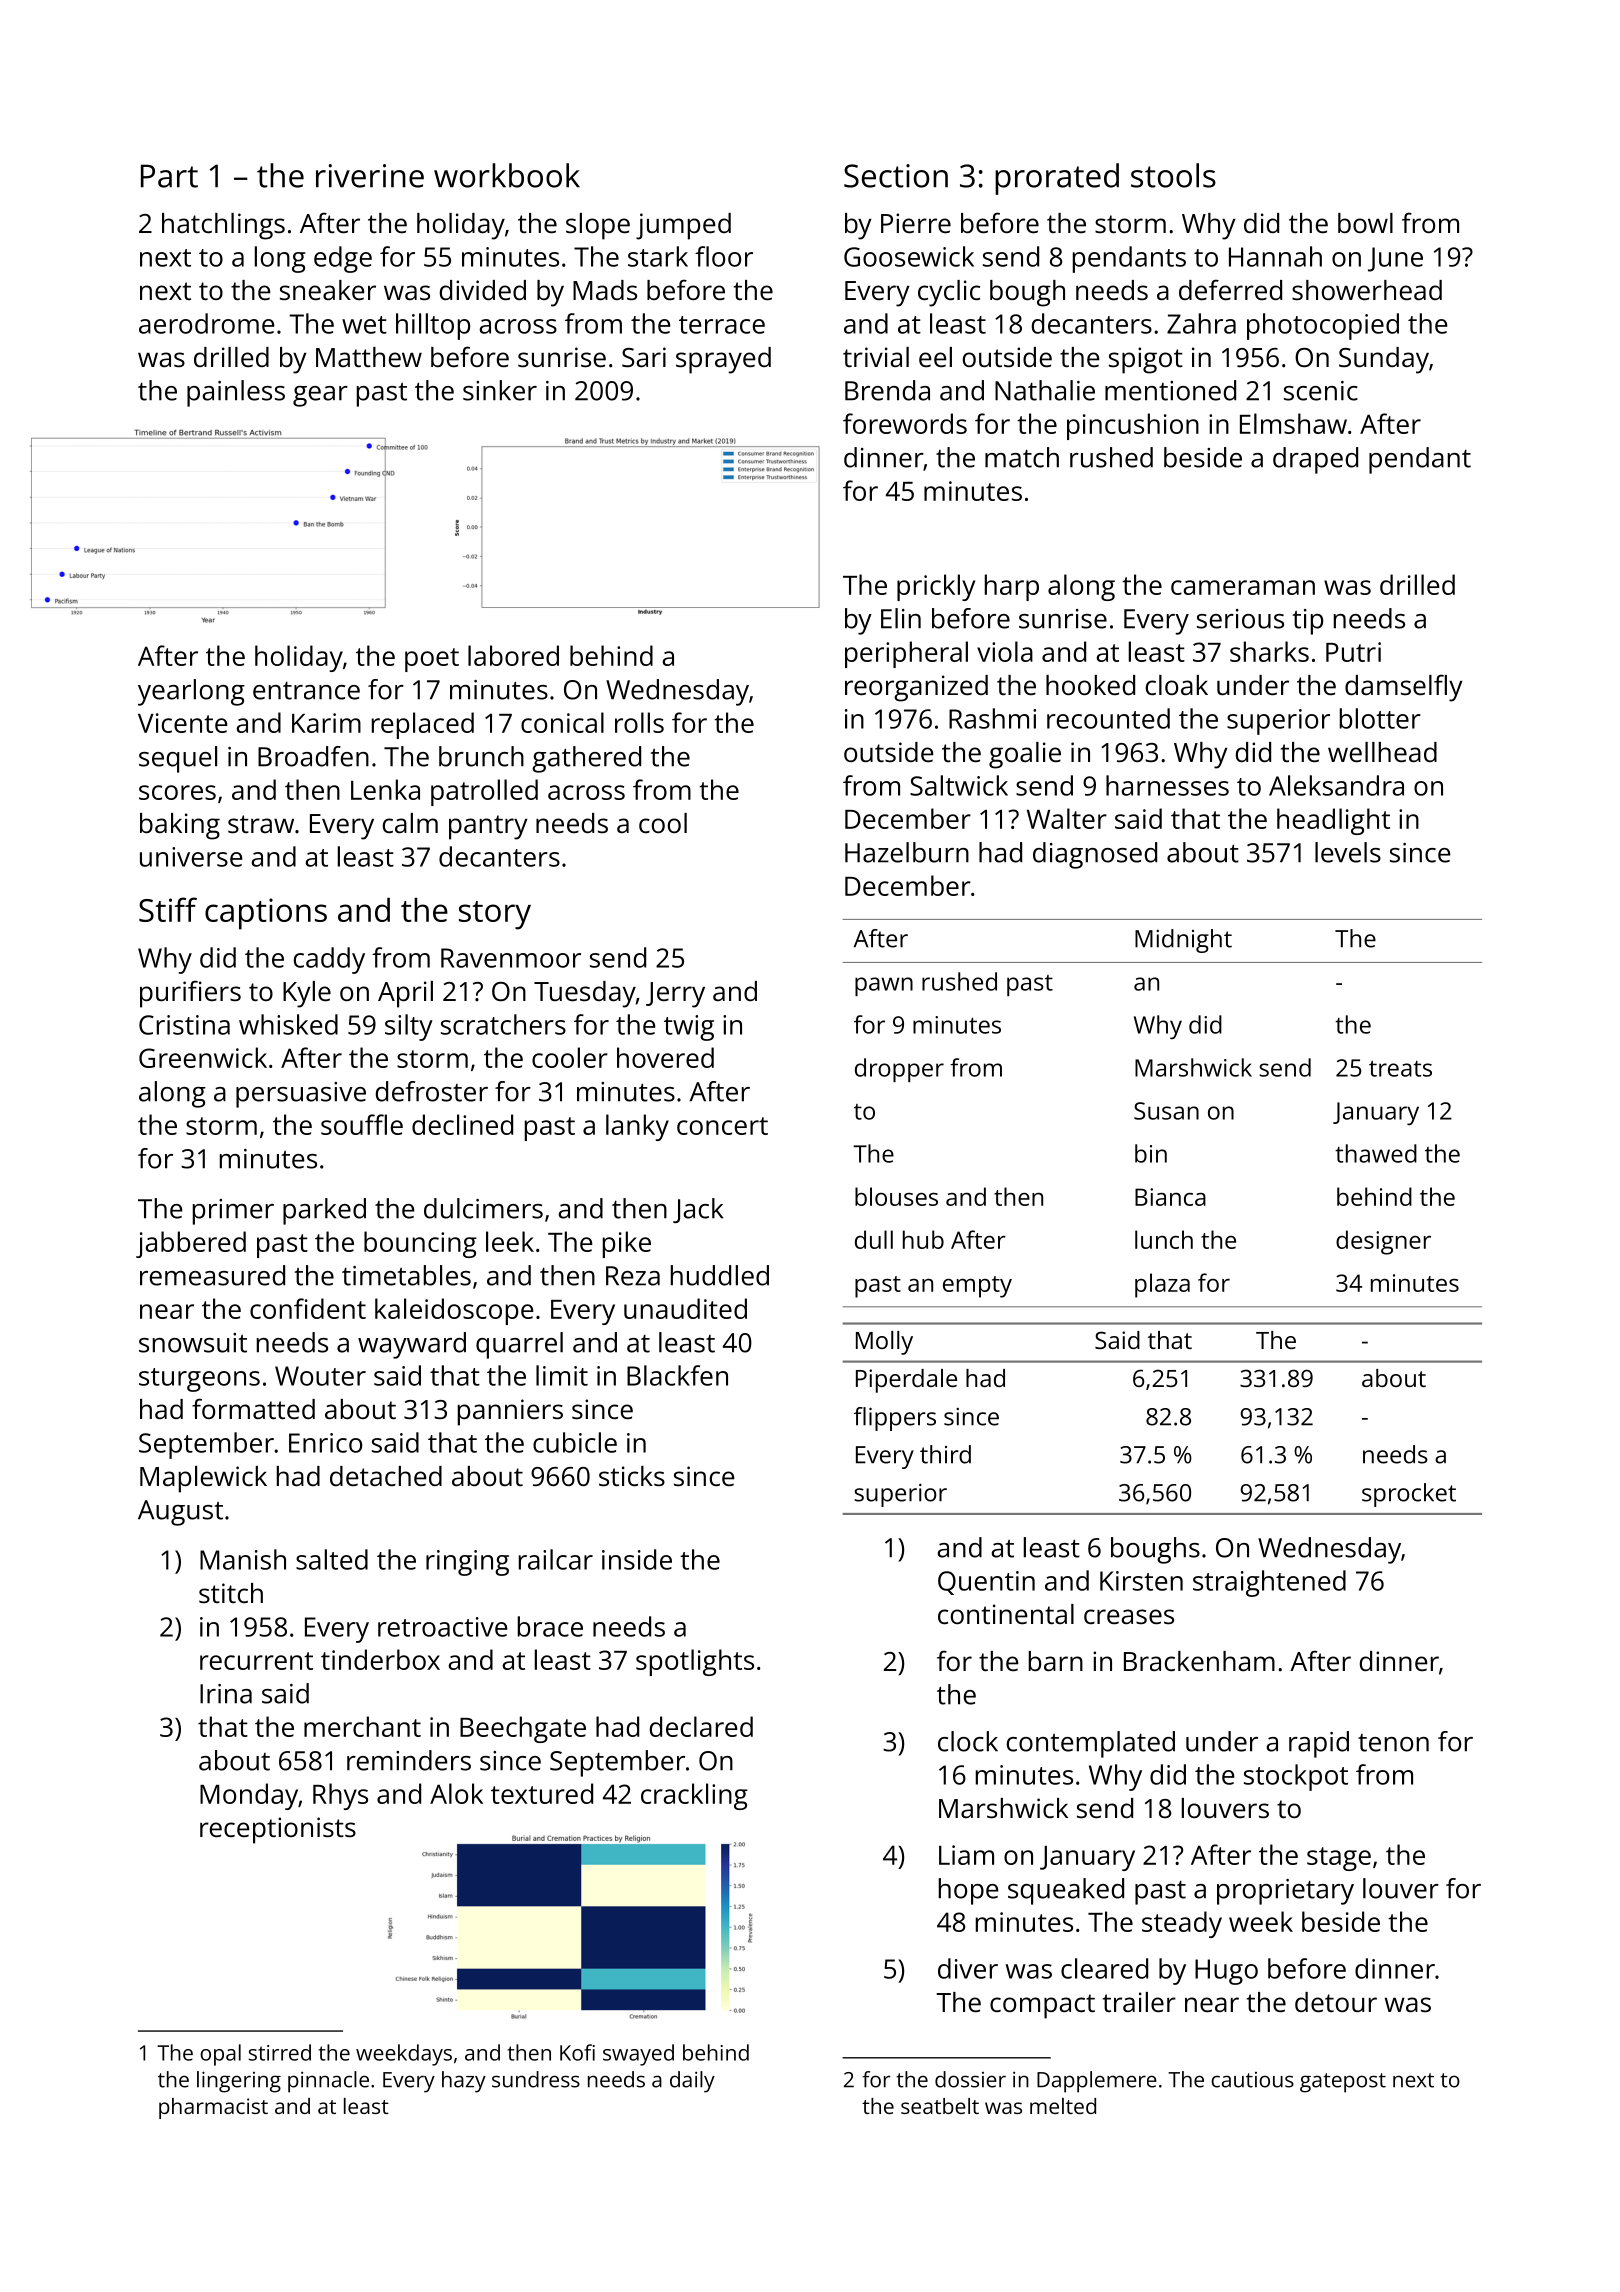 The width and height of the page is (1620, 2292). Describe the element at coordinates (1063, 2106) in the page. I see `melted` at that location.
